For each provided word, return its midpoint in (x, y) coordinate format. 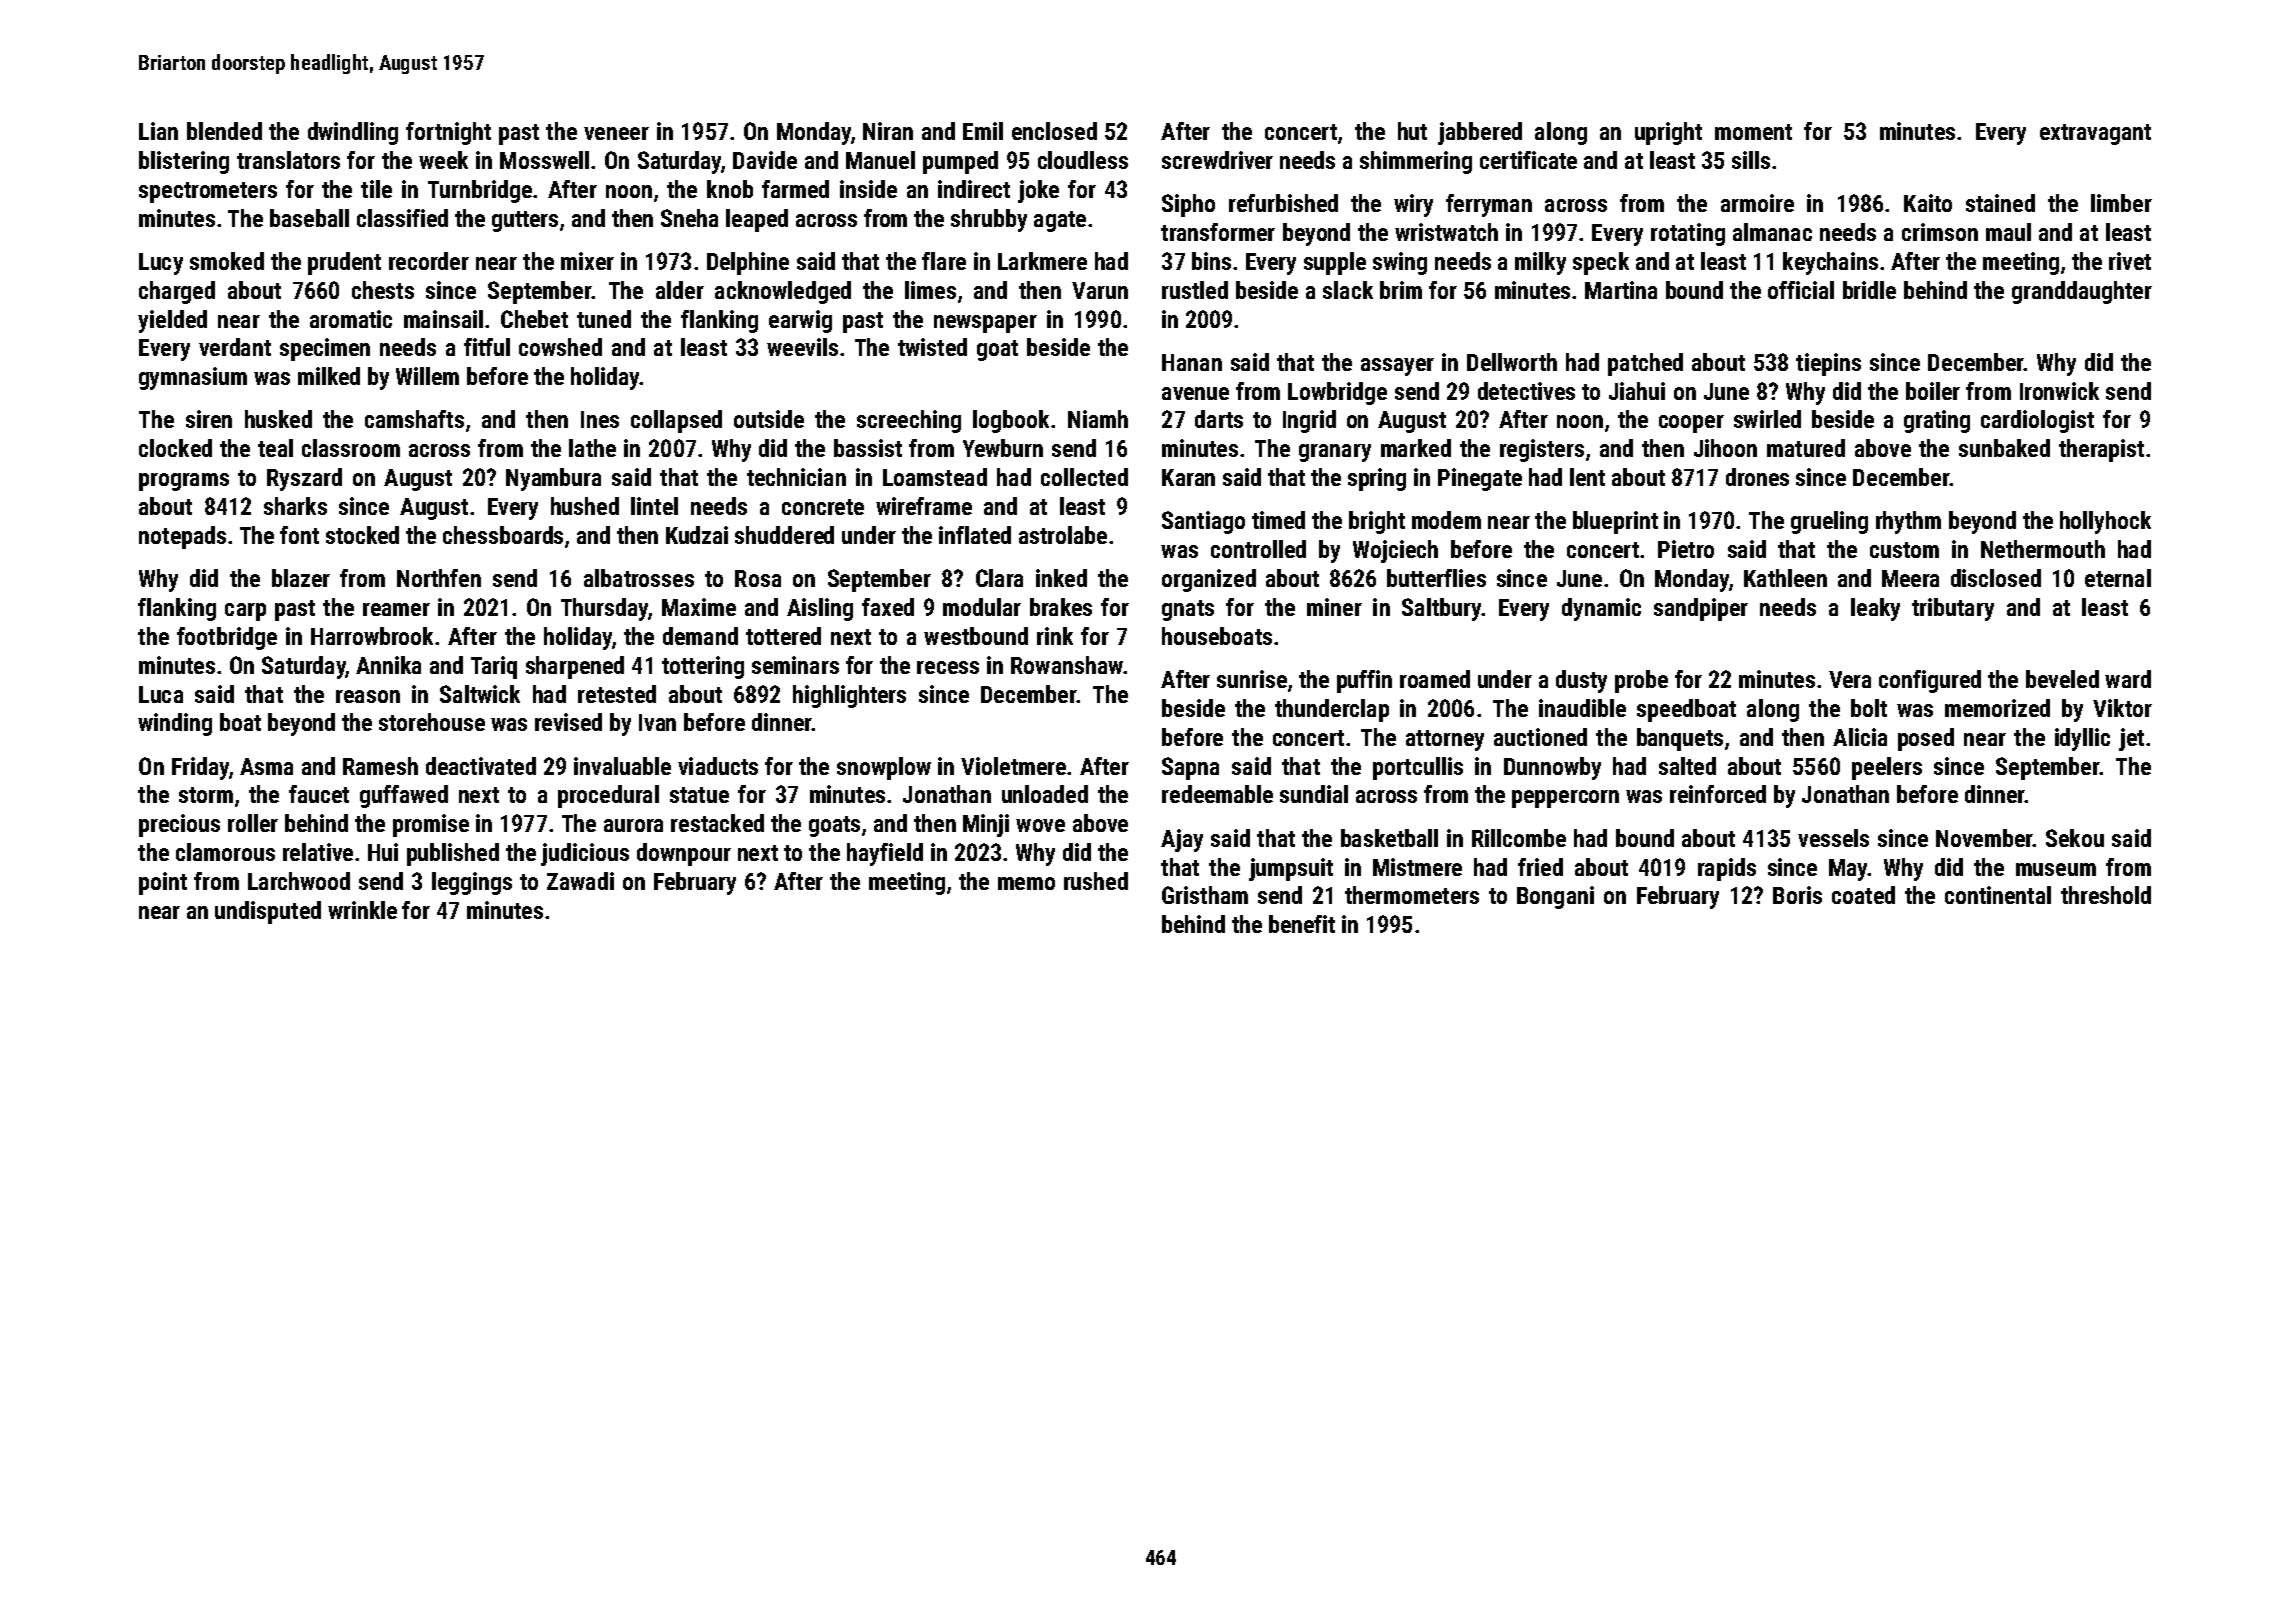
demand (700, 636)
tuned (604, 319)
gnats (1188, 610)
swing (1400, 263)
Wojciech (1395, 551)
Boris (1797, 895)
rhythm (1908, 522)
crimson (1940, 232)
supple (1335, 263)
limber (2121, 203)
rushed (1096, 881)
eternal (2118, 578)
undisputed (268, 912)
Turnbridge (480, 191)
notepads (182, 537)
